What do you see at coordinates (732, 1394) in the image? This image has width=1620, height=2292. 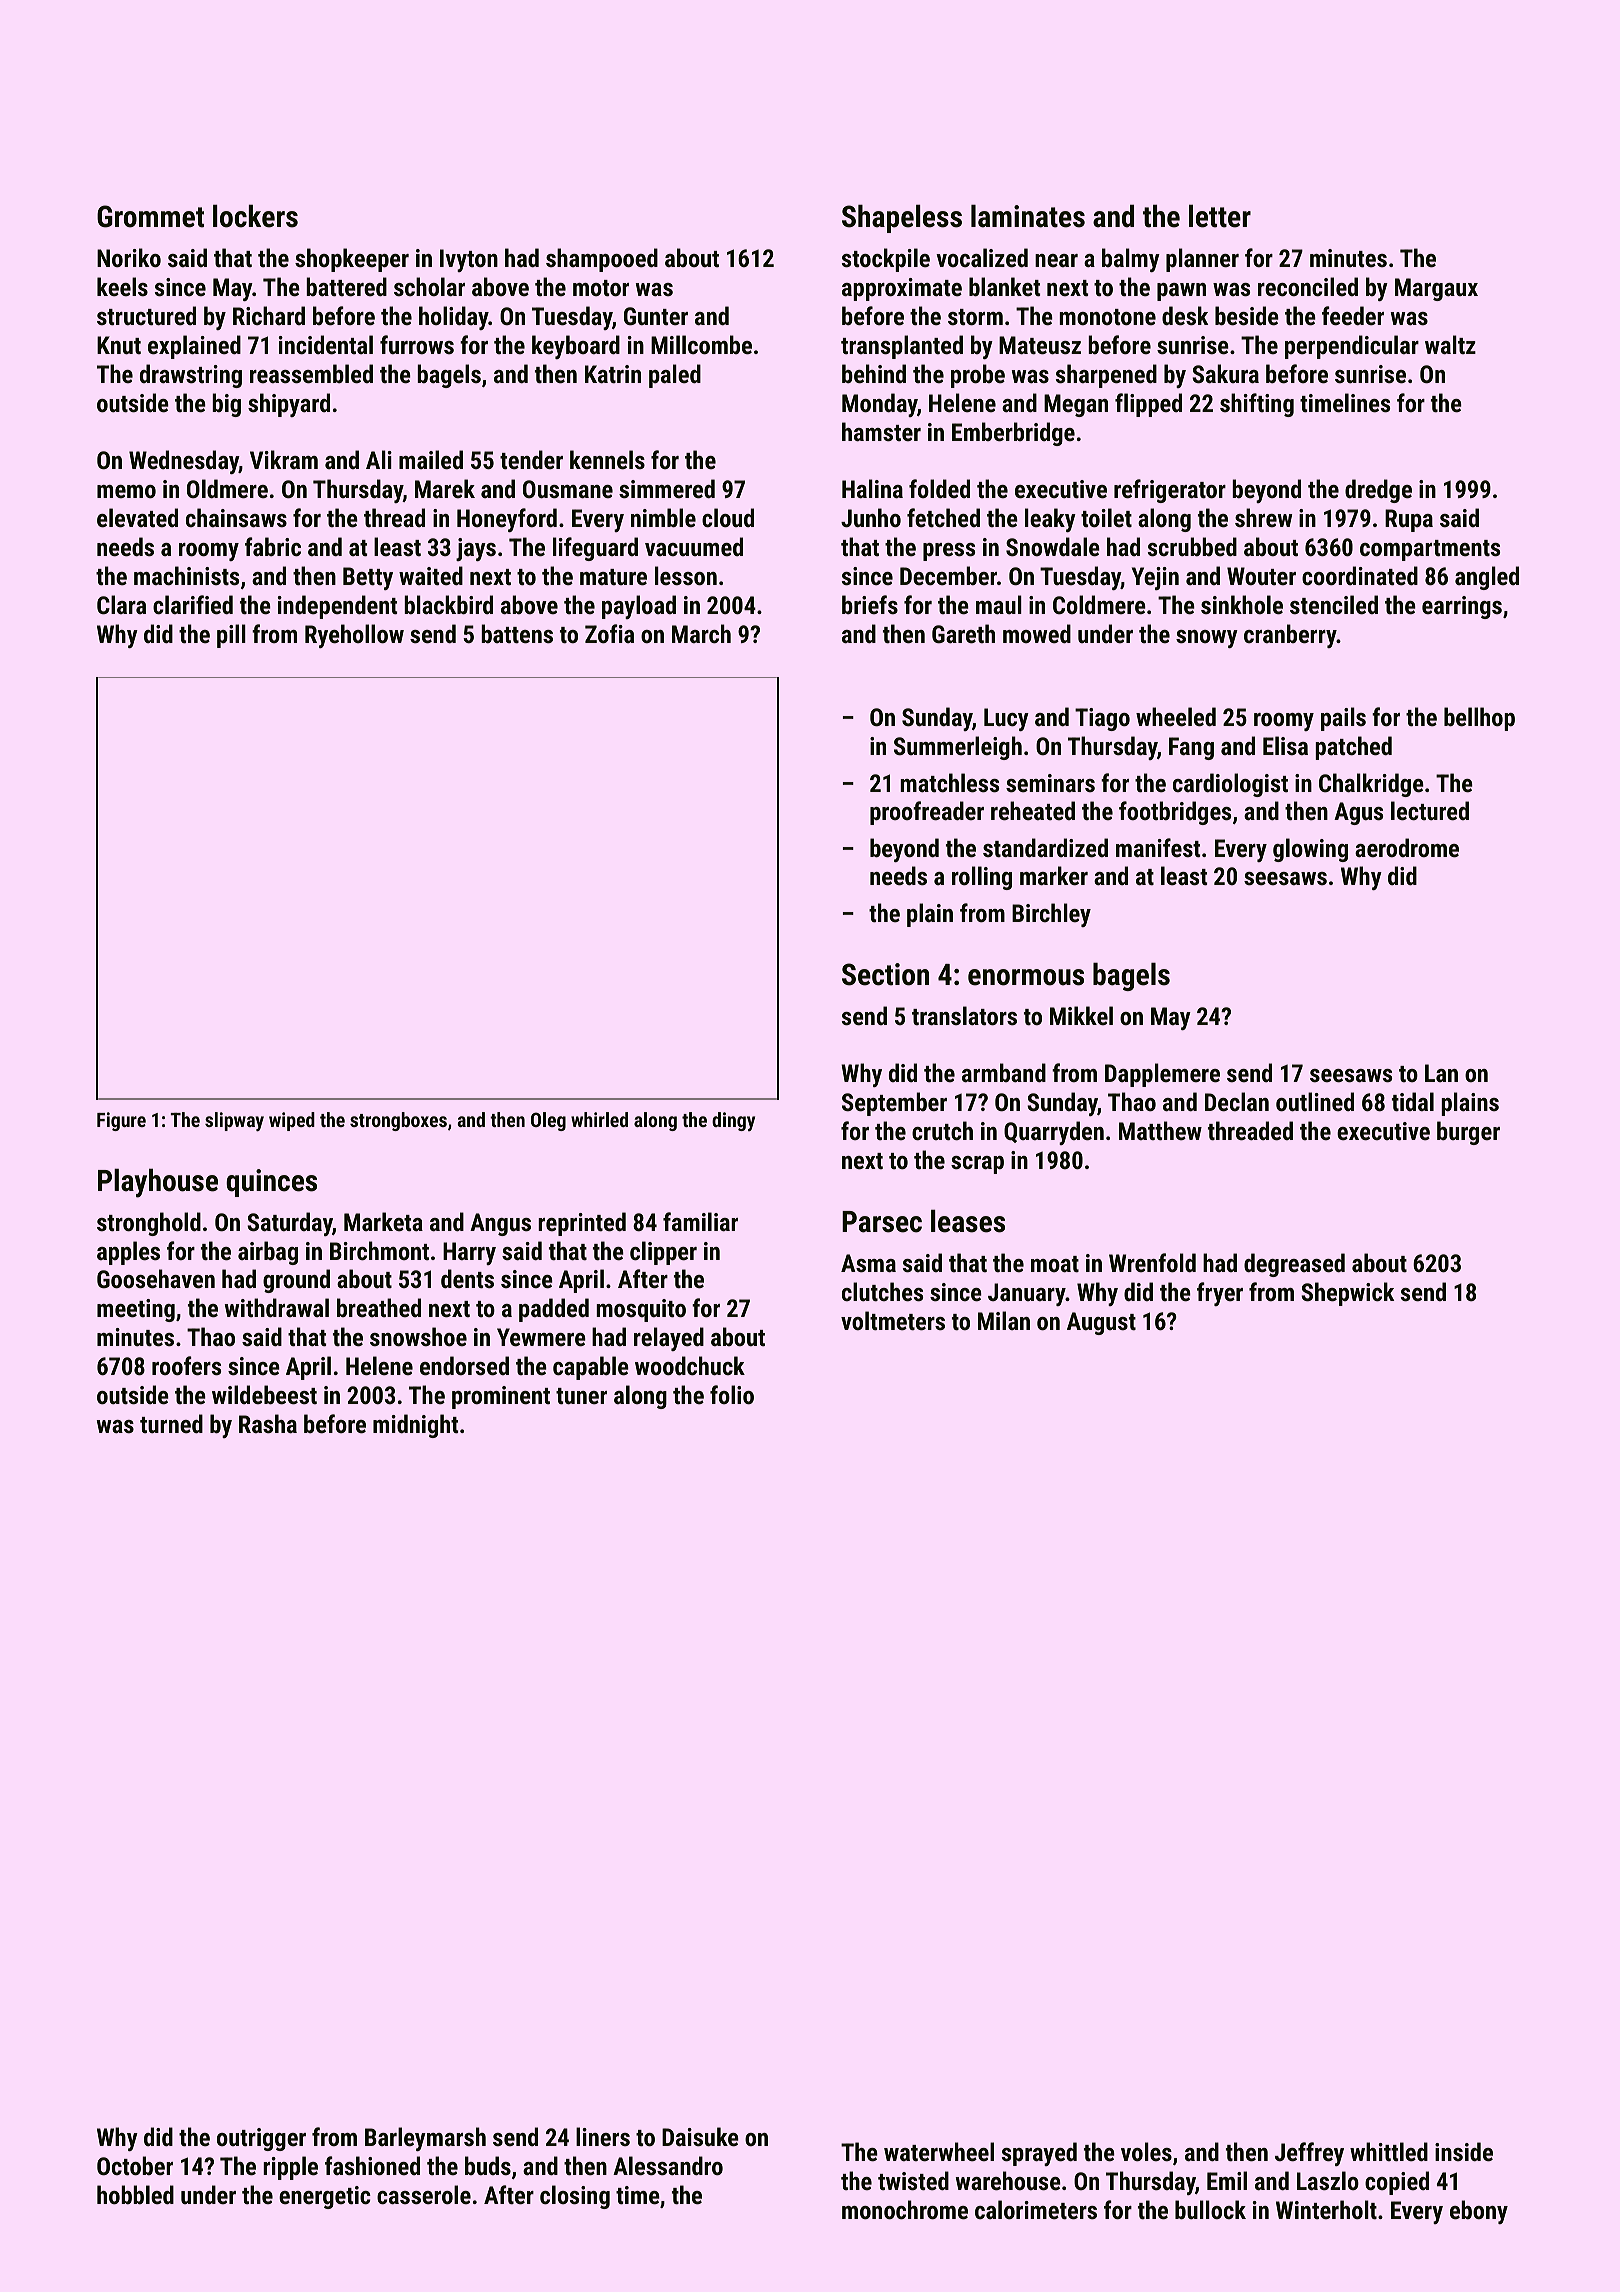 I see `folio` at bounding box center [732, 1394].
